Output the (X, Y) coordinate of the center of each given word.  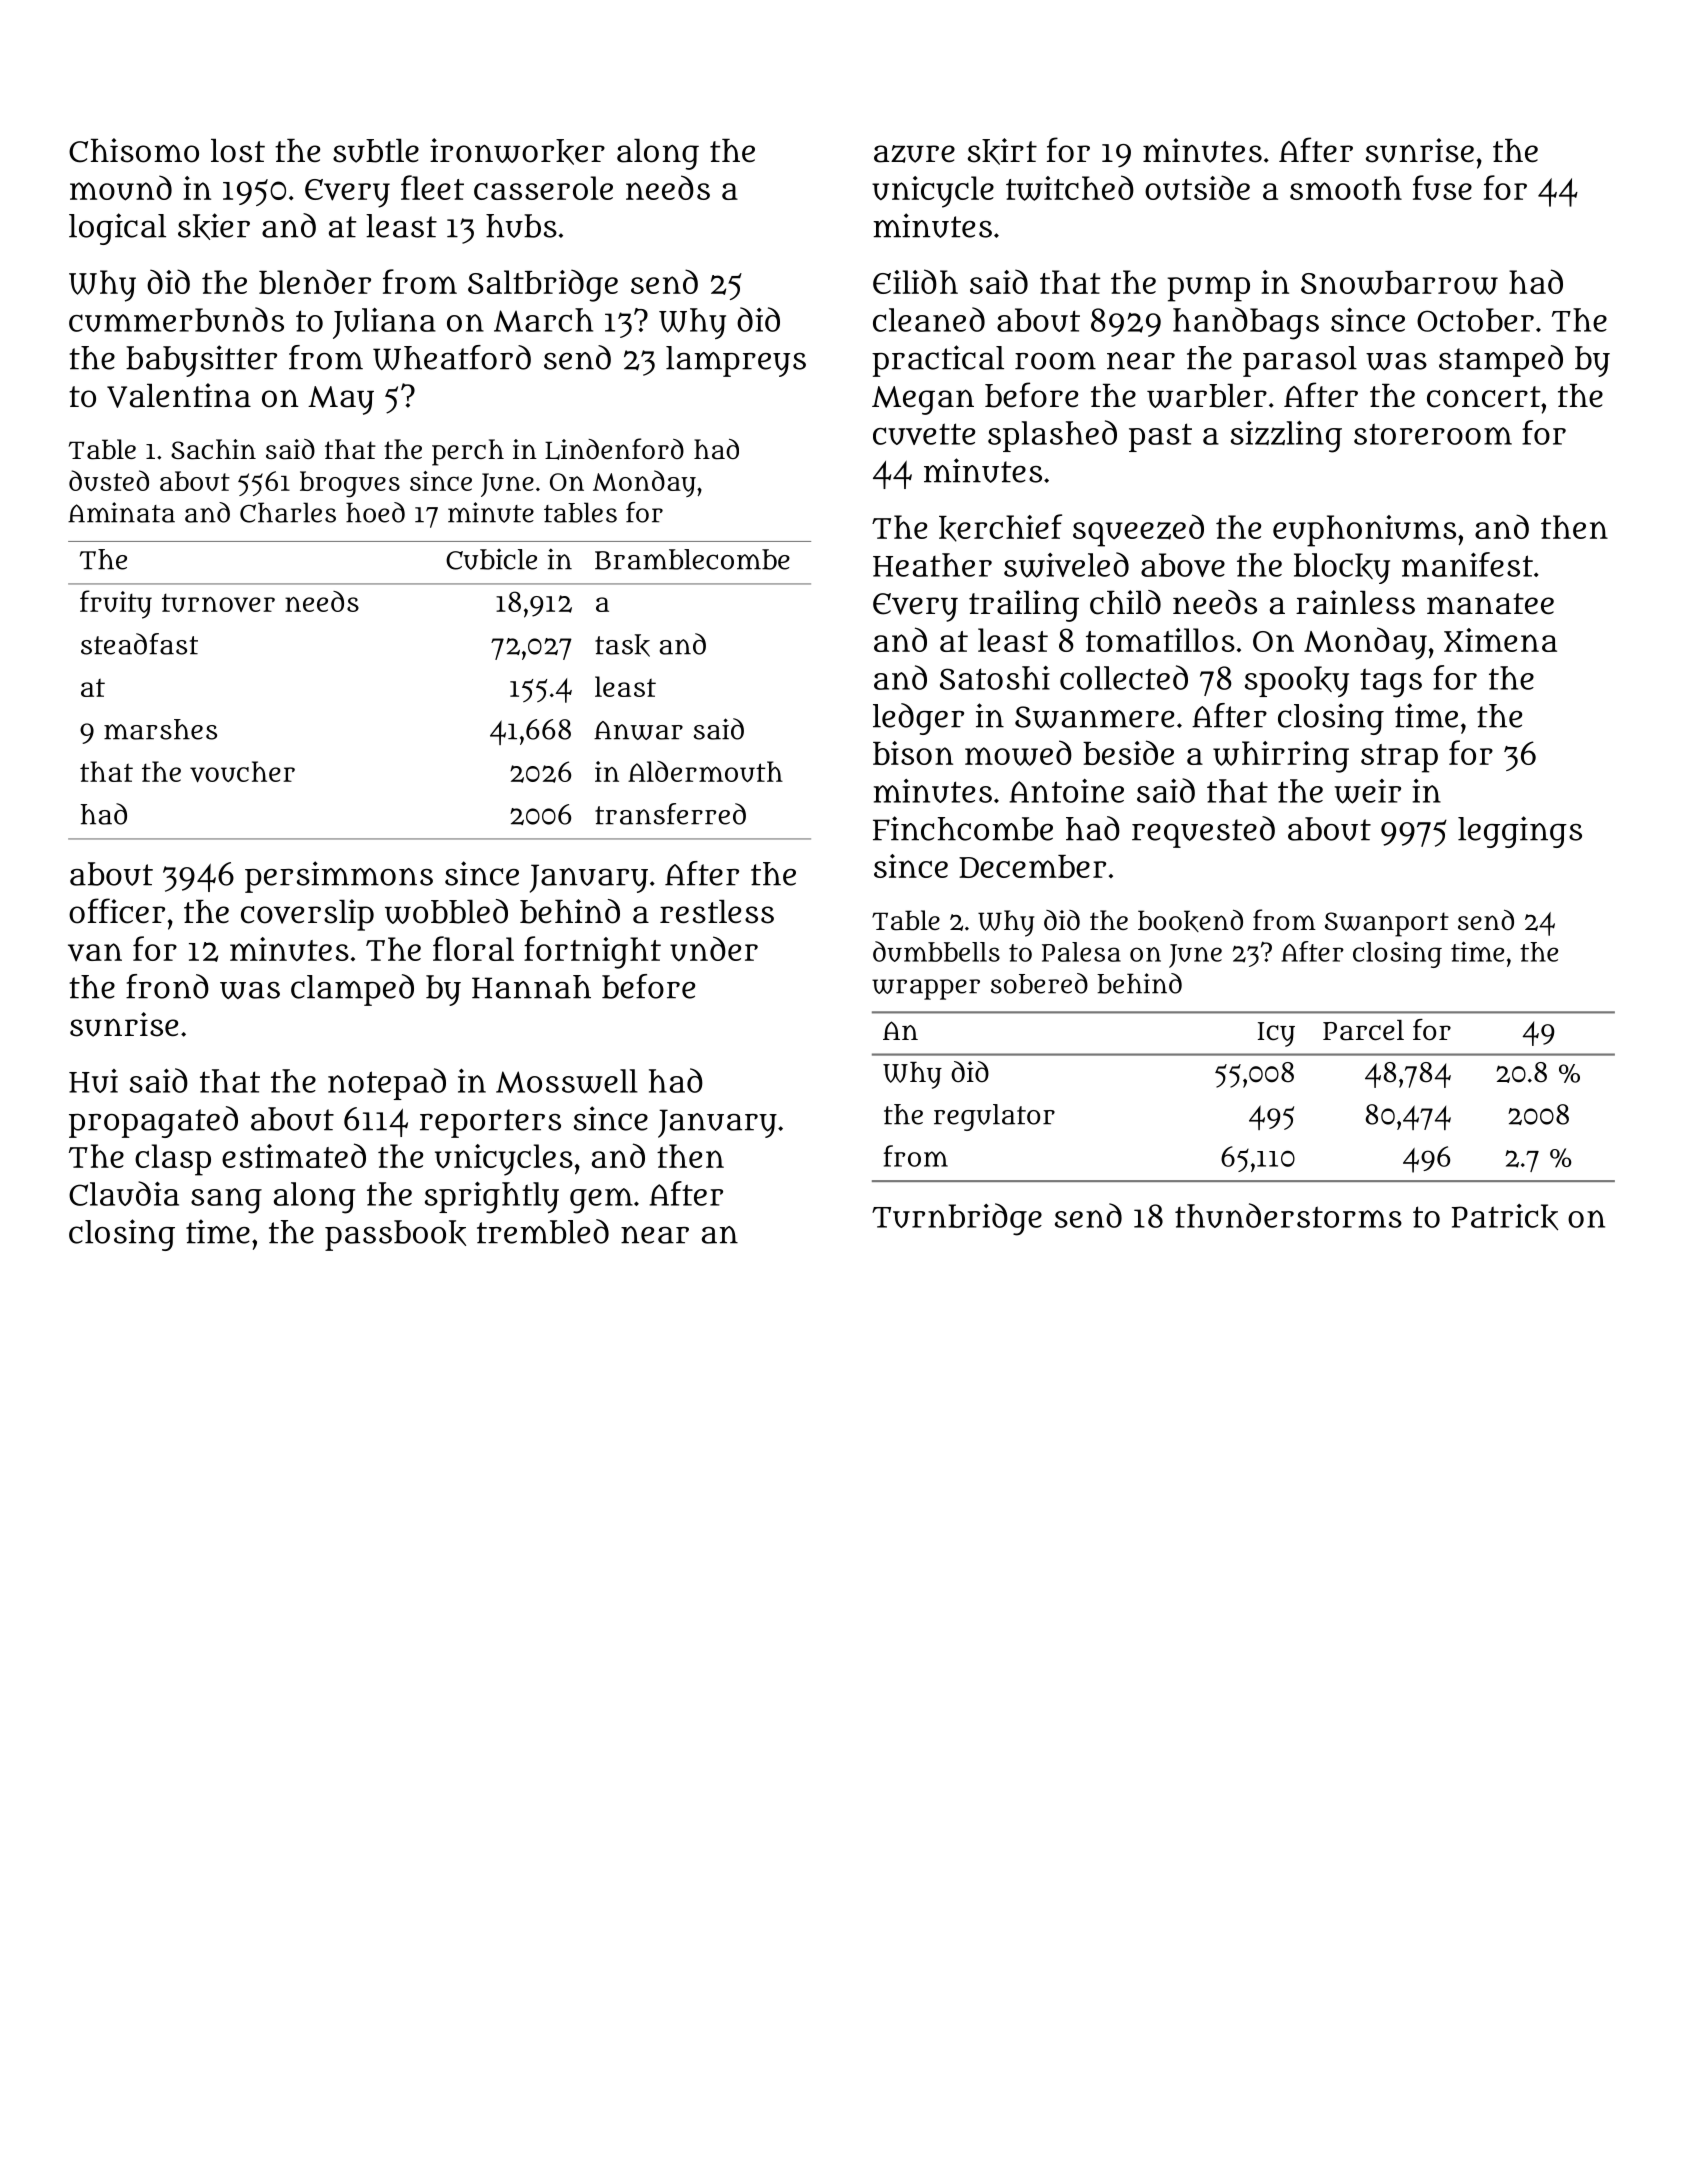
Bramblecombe (692, 559)
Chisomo (134, 150)
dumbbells (936, 951)
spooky (1297, 681)
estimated (294, 1155)
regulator (994, 1117)
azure (914, 154)
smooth (1346, 188)
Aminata (121, 512)
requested (1203, 832)
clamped (352, 990)
